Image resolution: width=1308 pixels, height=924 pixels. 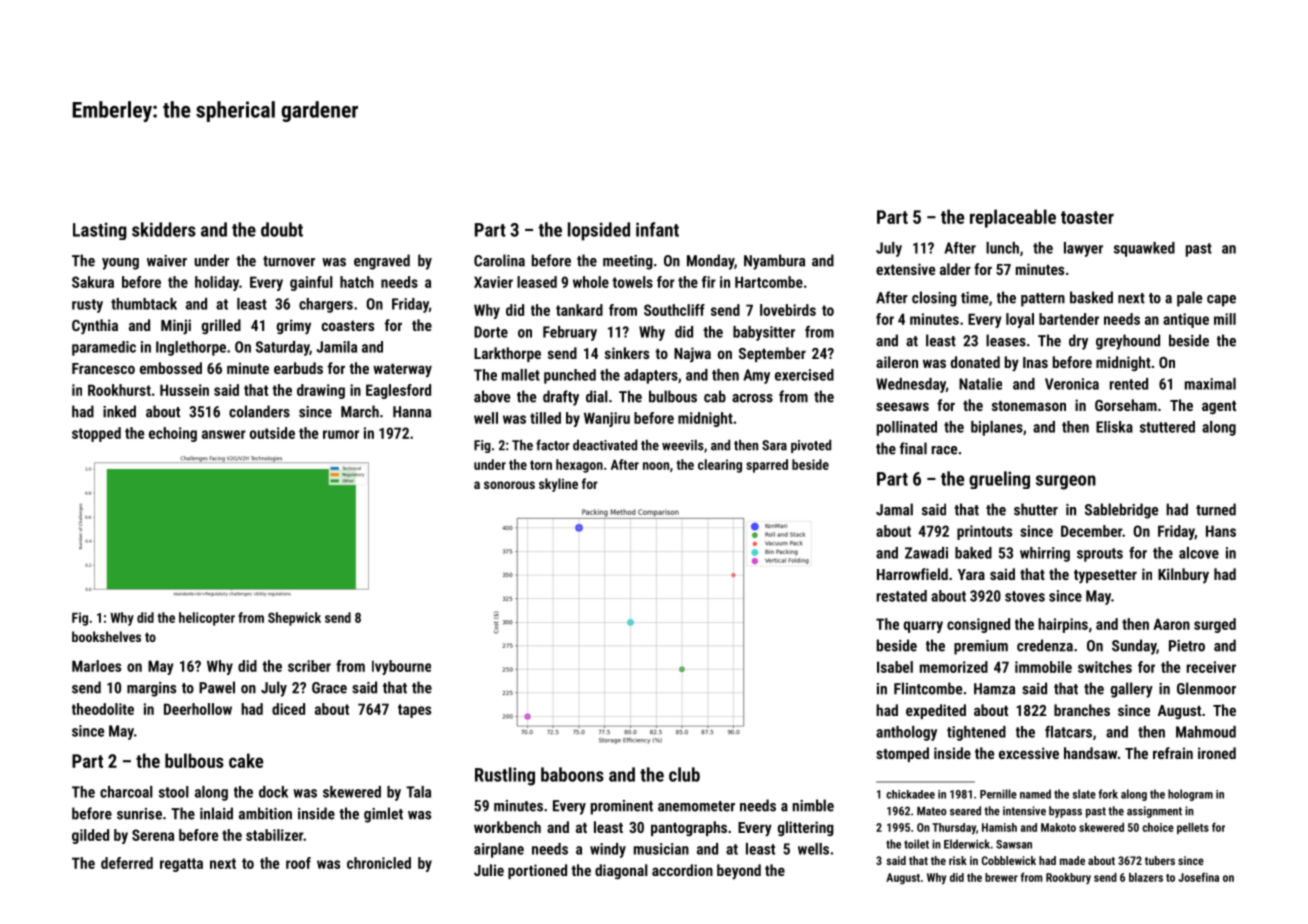 What do you see at coordinates (379, 863) in the screenshot?
I see `chronicled` at bounding box center [379, 863].
